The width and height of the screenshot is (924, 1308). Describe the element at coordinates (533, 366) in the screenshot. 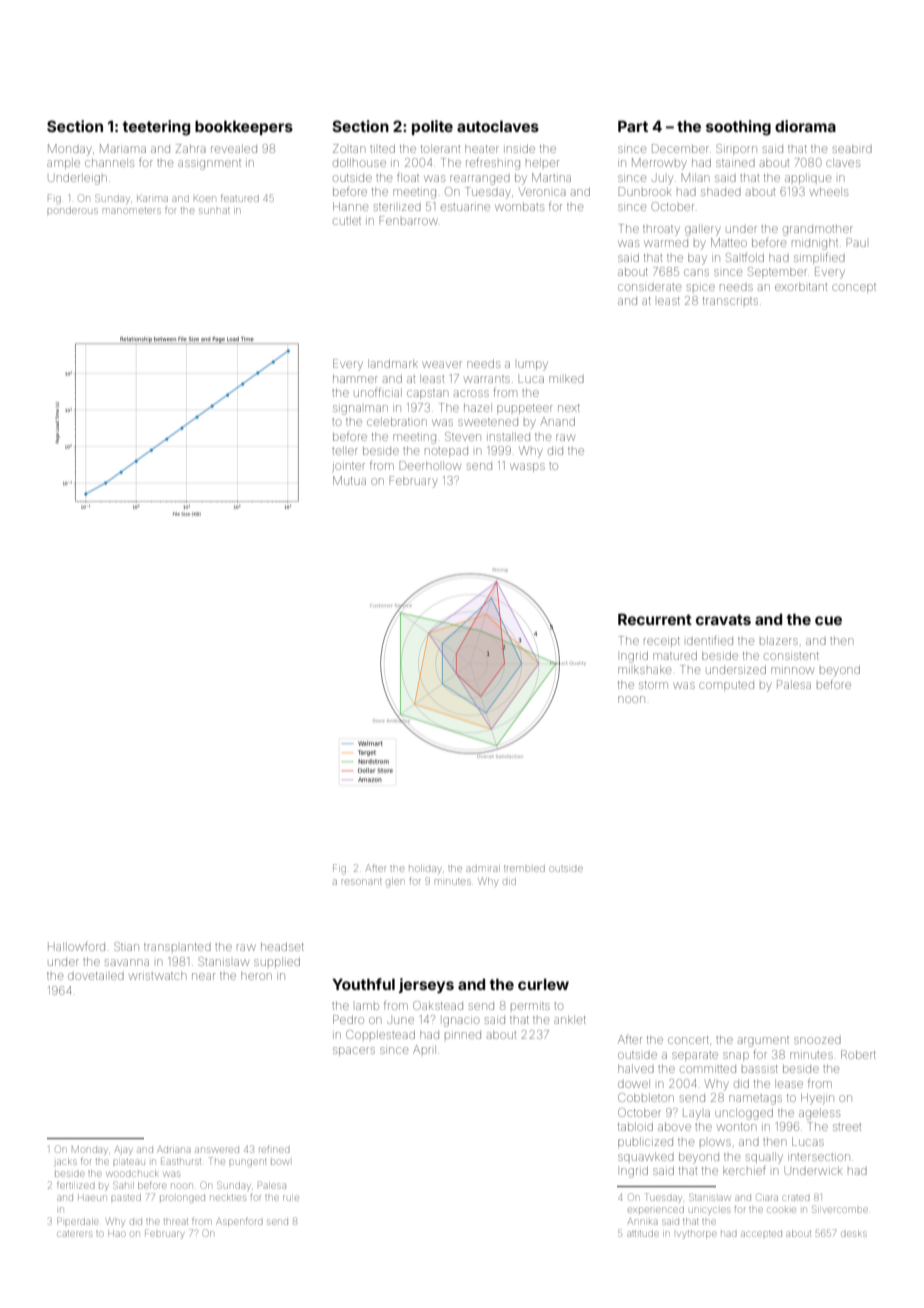

I see `lumpy` at that location.
